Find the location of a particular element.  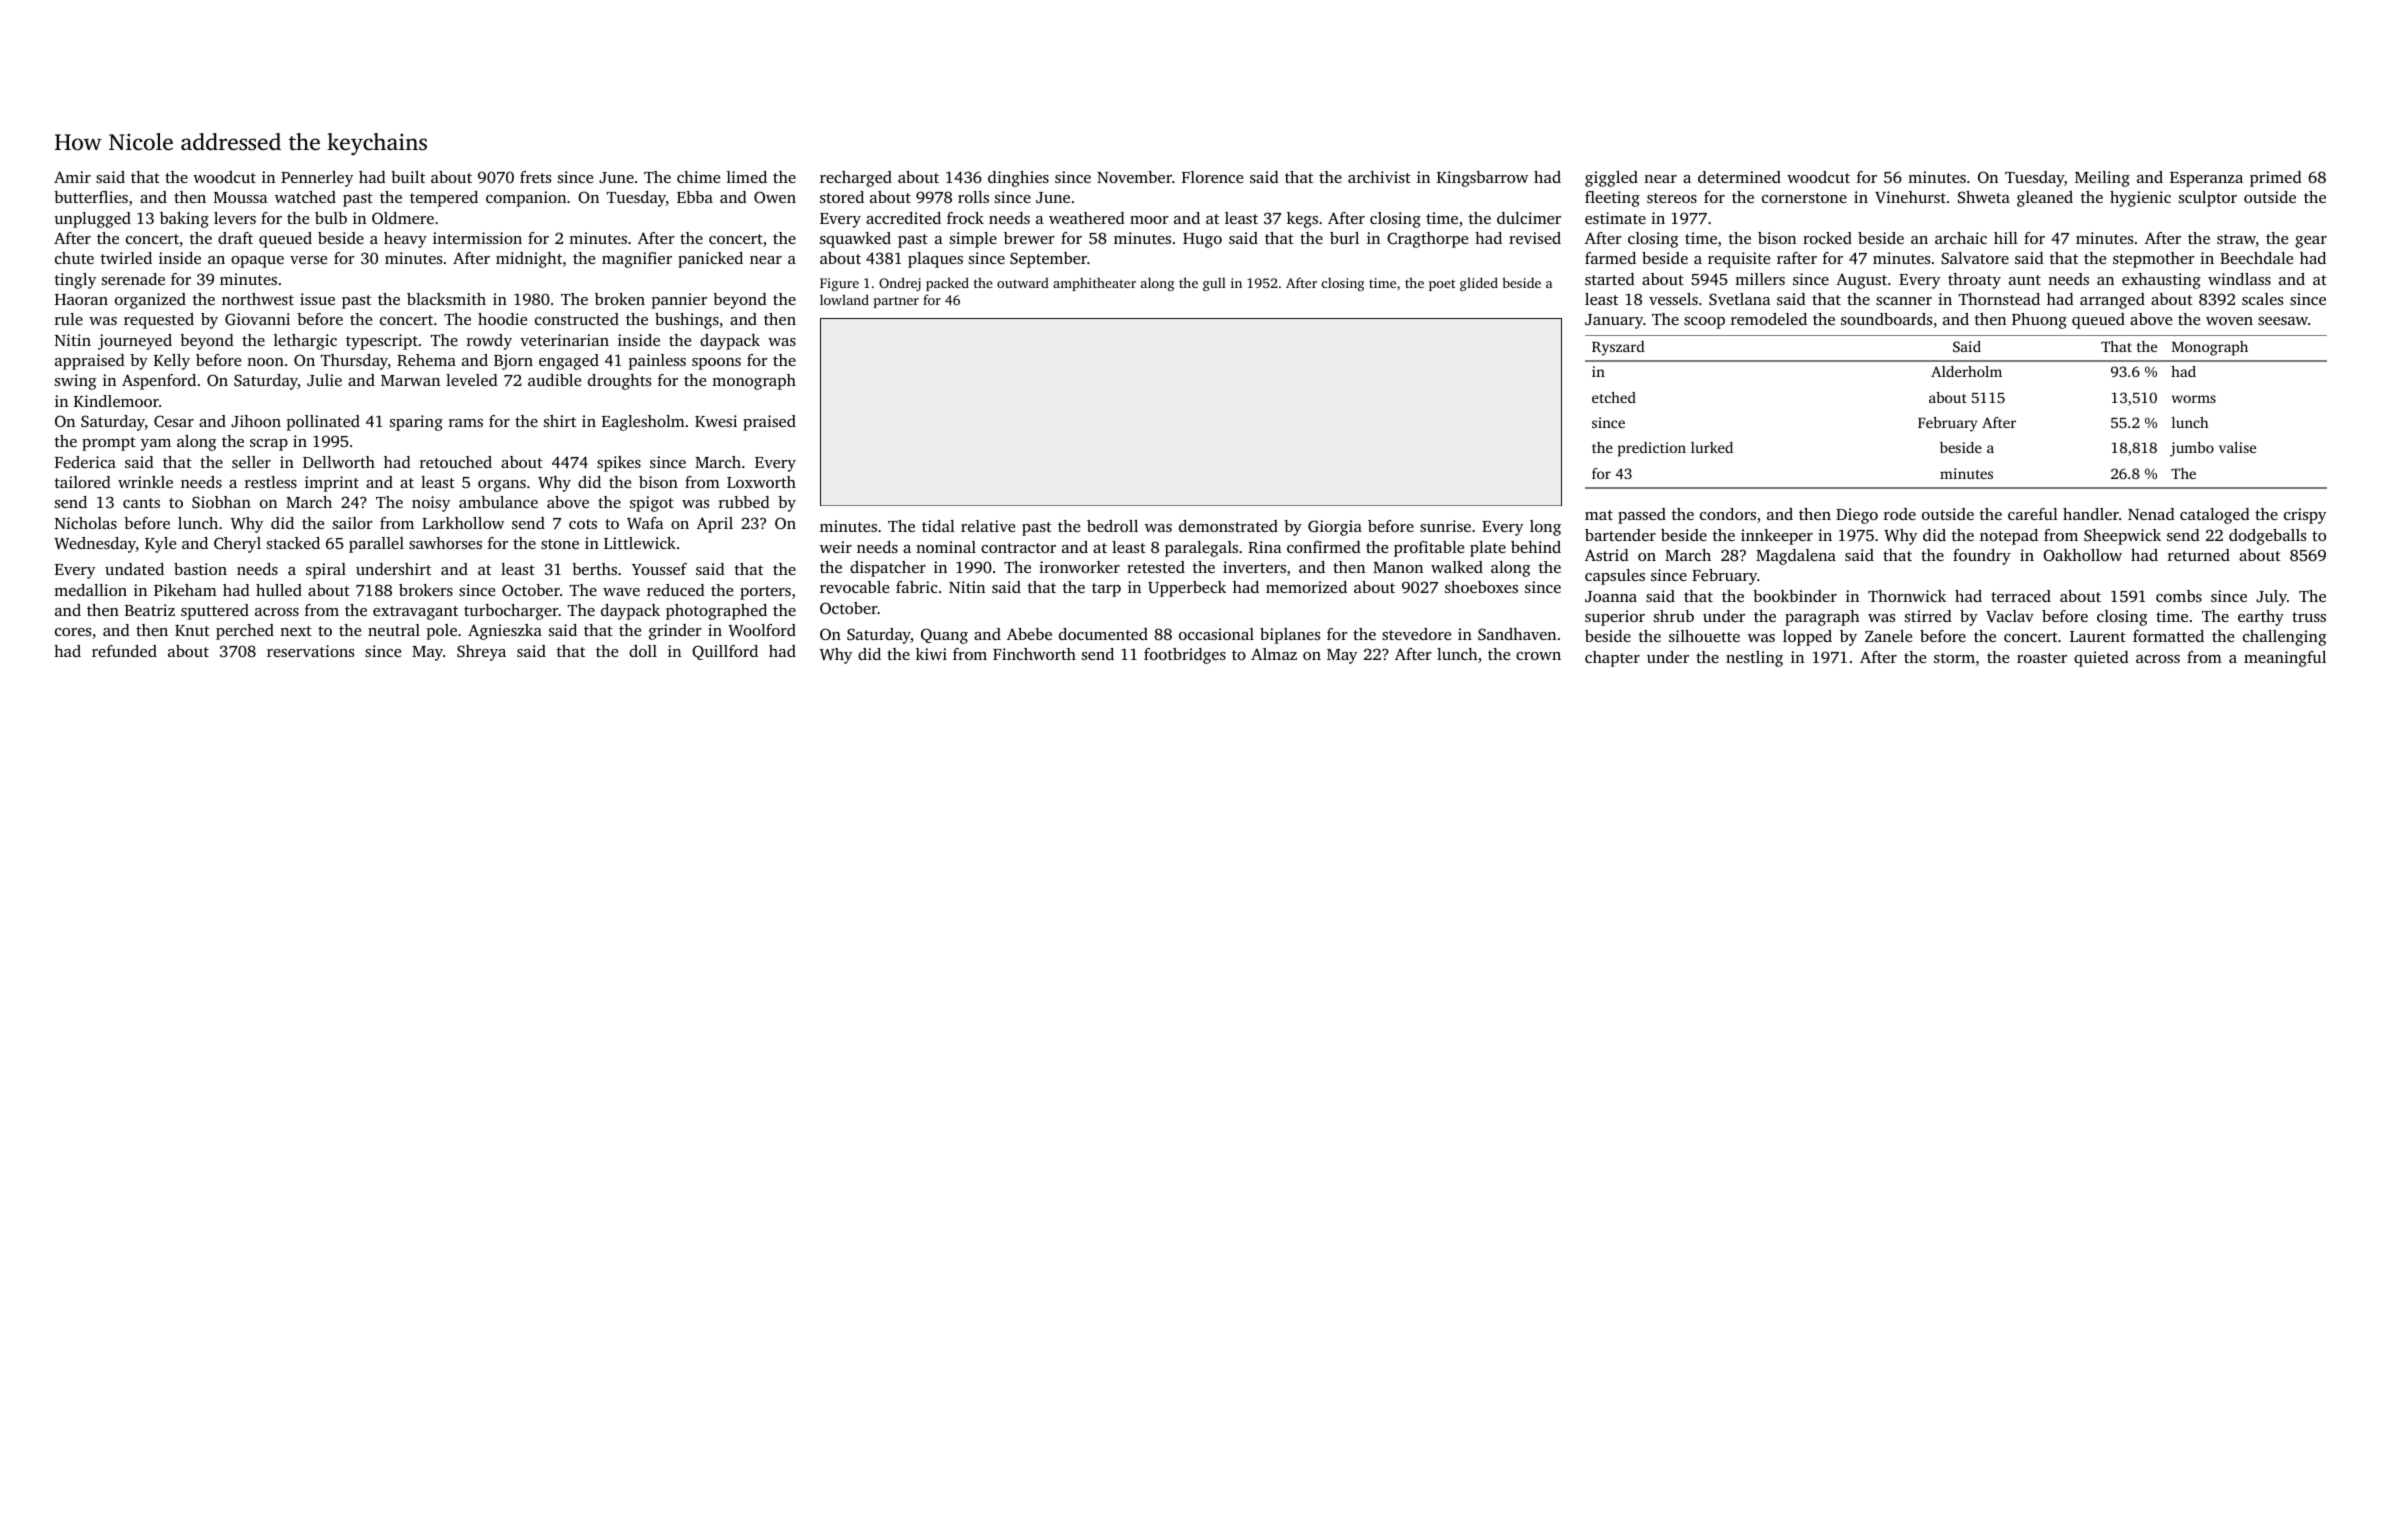

quieted is located at coordinates (2101, 659).
